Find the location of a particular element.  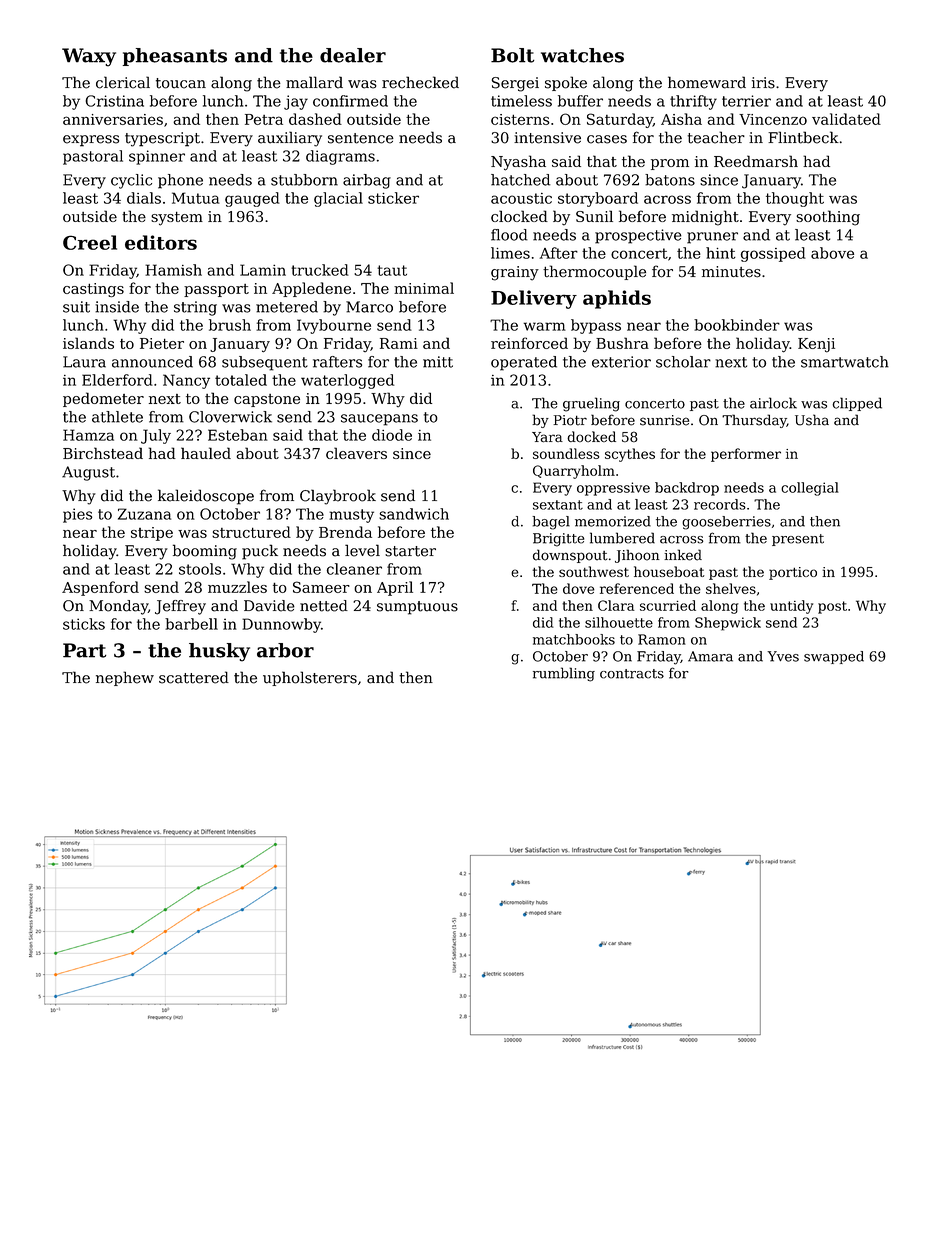

athlete is located at coordinates (117, 417).
